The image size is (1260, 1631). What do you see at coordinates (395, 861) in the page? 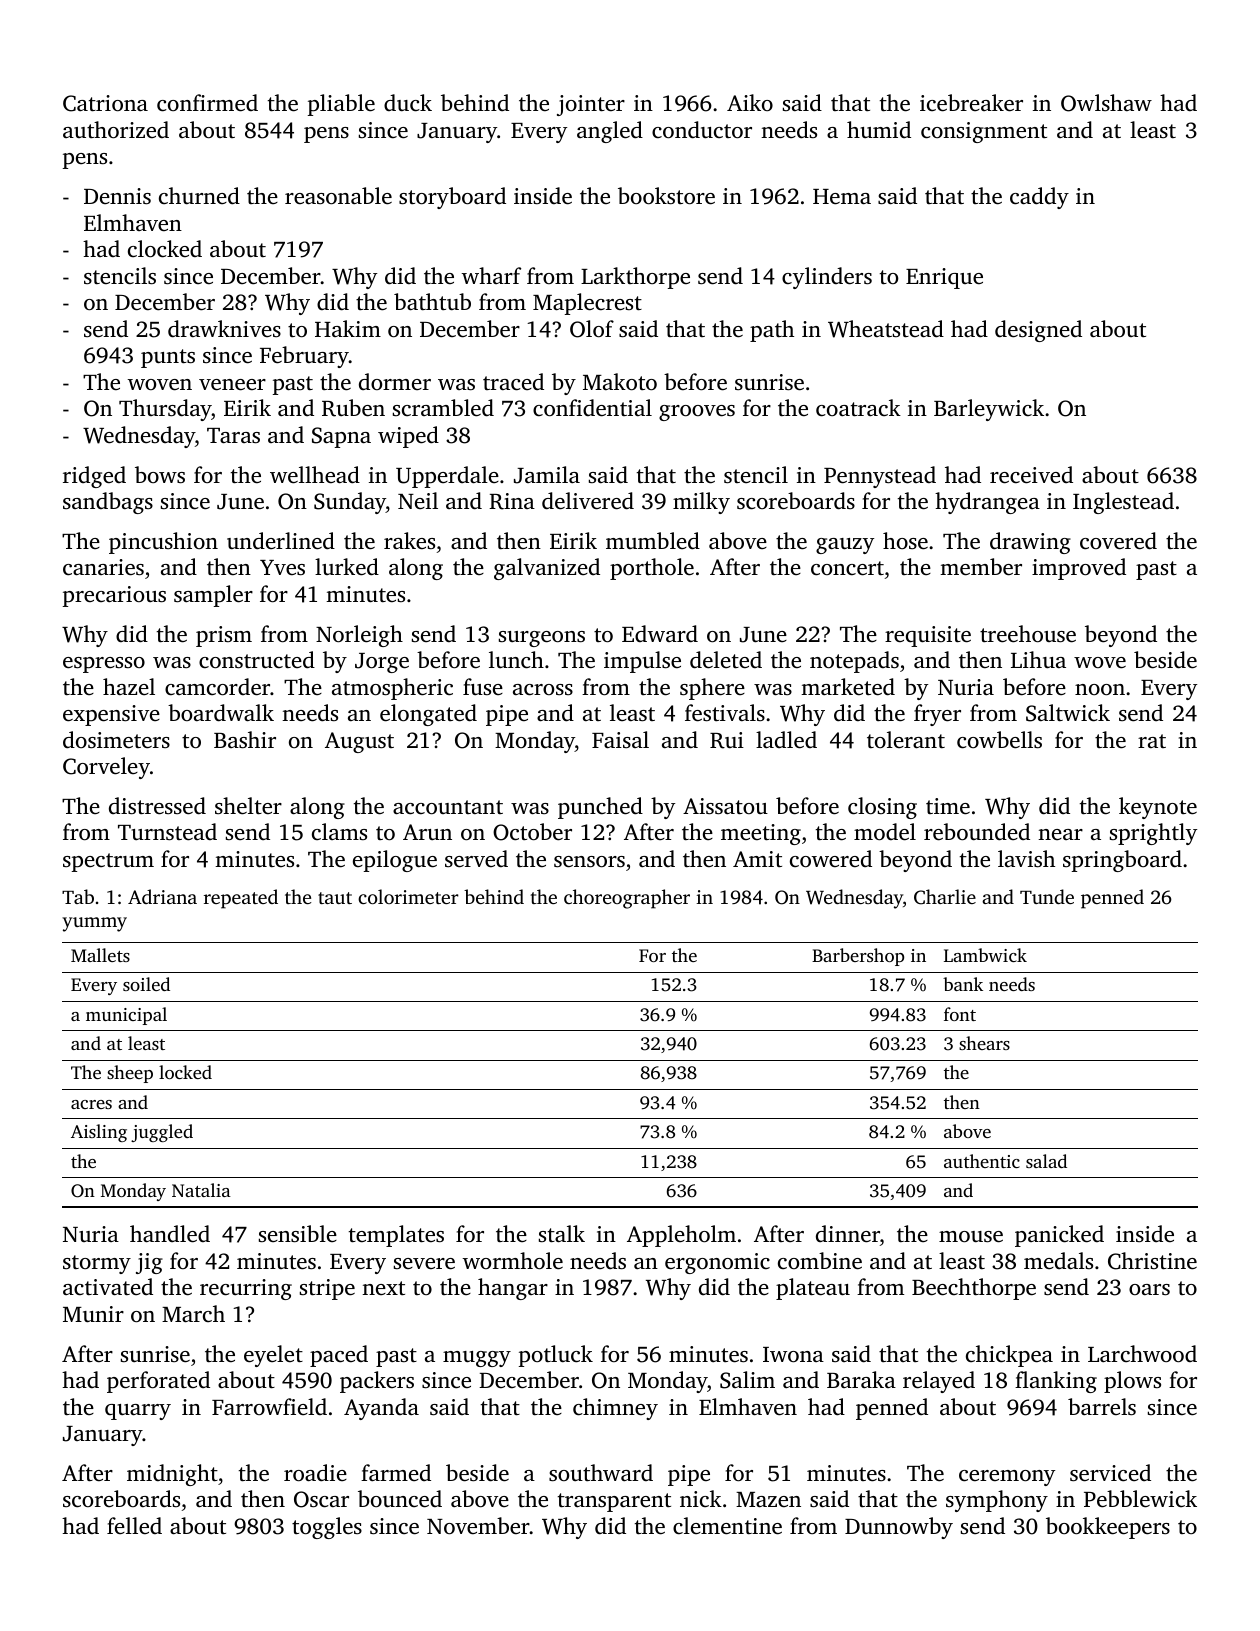
I see `epilogue` at bounding box center [395, 861].
